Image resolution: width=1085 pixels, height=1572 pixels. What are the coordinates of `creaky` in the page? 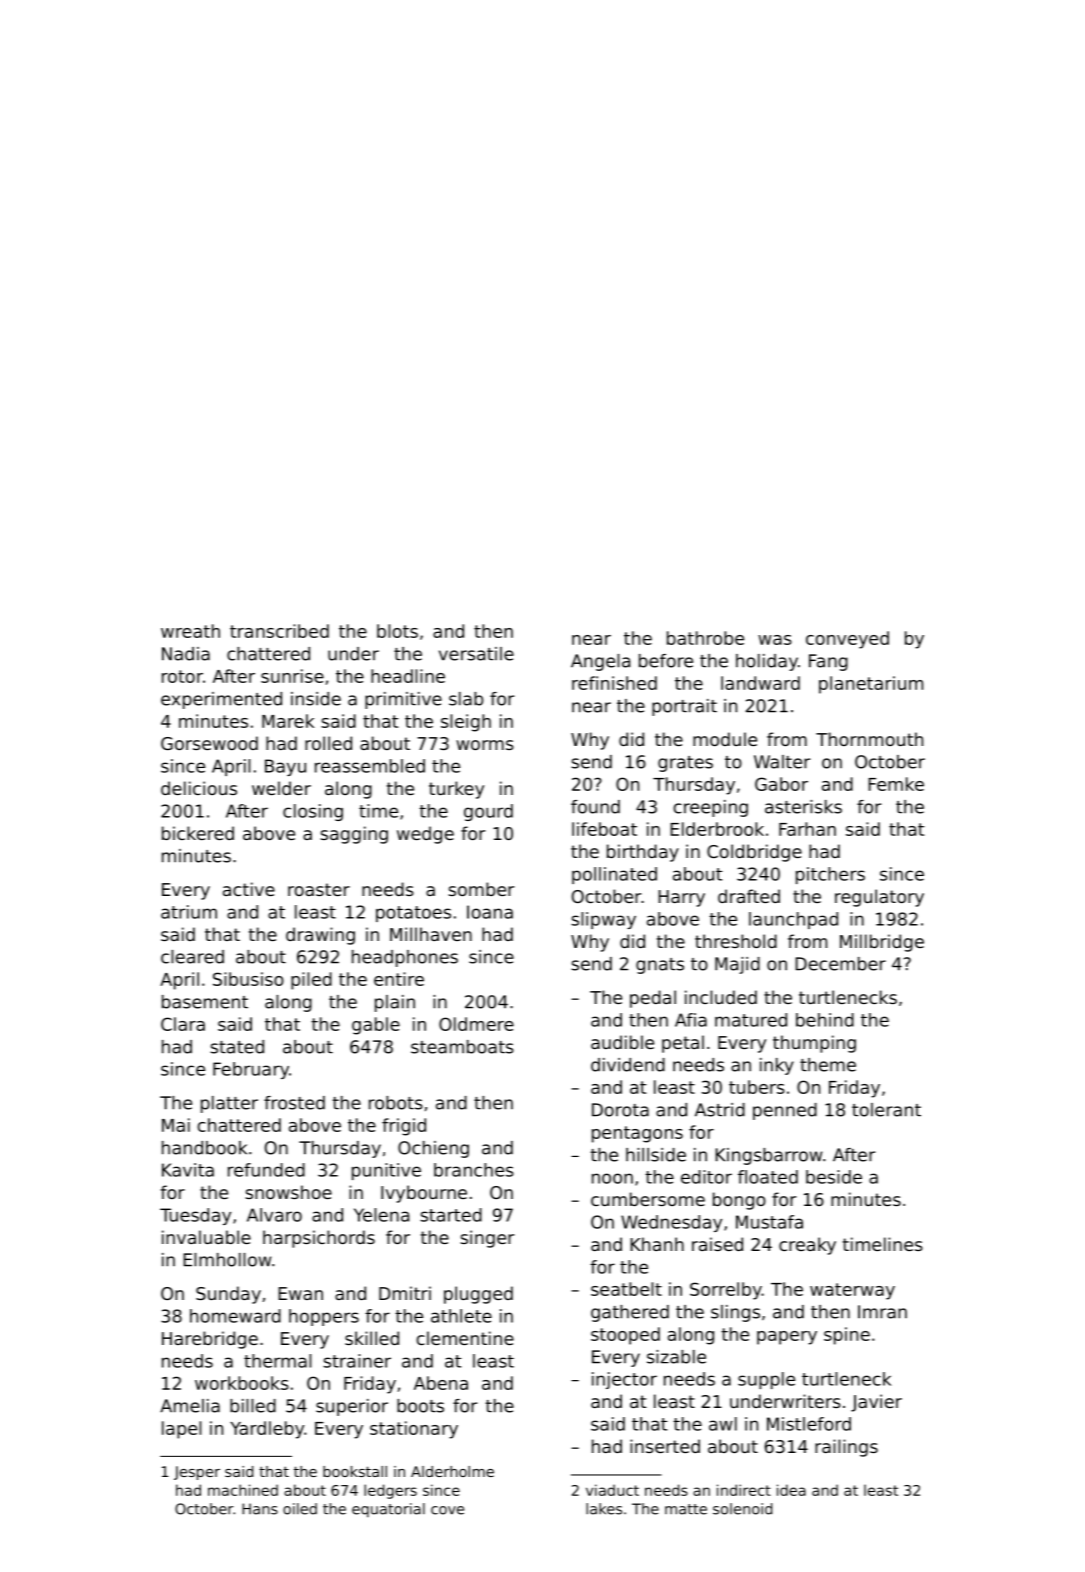 It's located at (807, 1246).
